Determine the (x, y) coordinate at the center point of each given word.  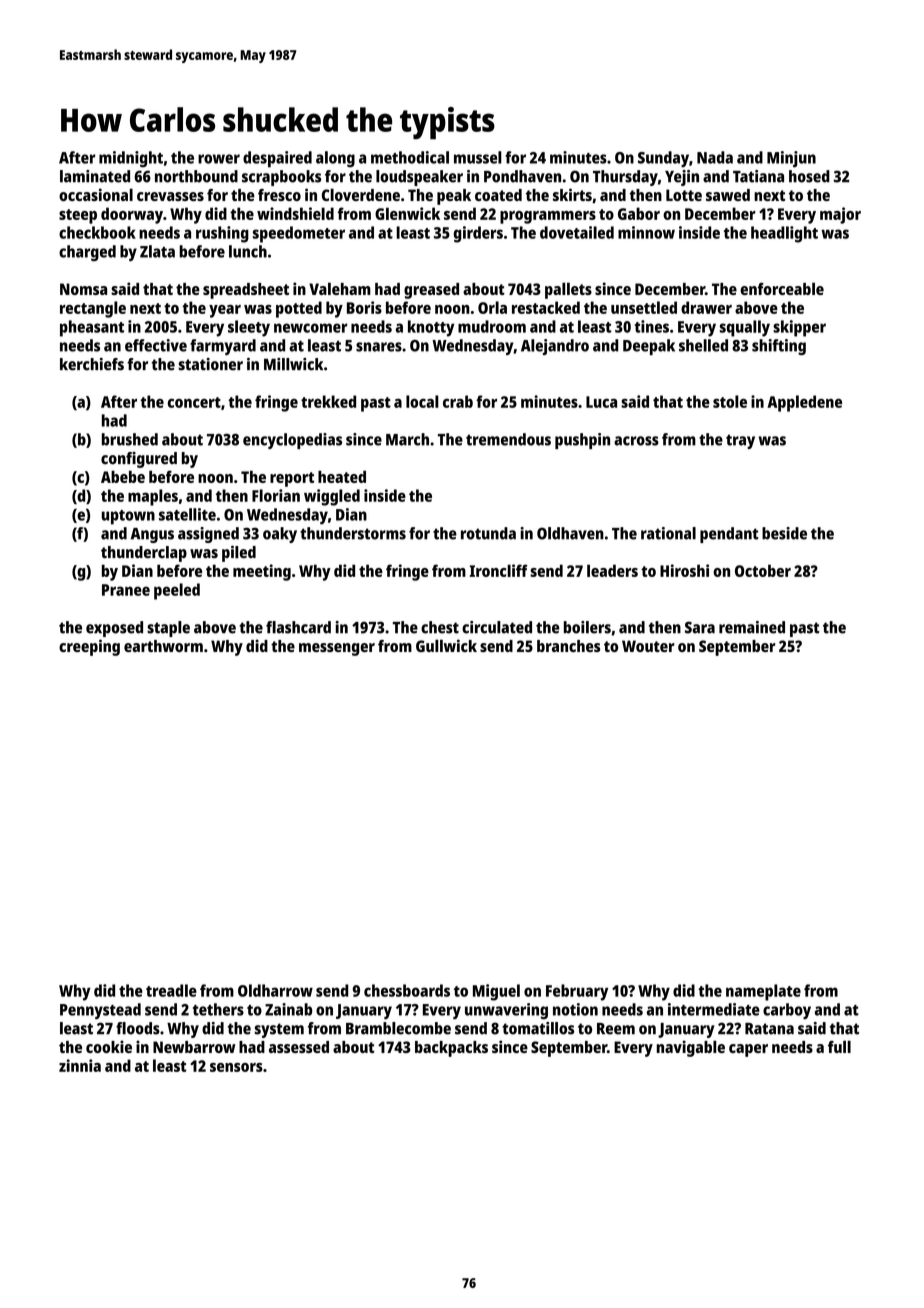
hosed (809, 176)
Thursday (625, 178)
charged (87, 253)
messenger (337, 649)
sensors (236, 1067)
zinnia (80, 1065)
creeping (89, 647)
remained (752, 627)
